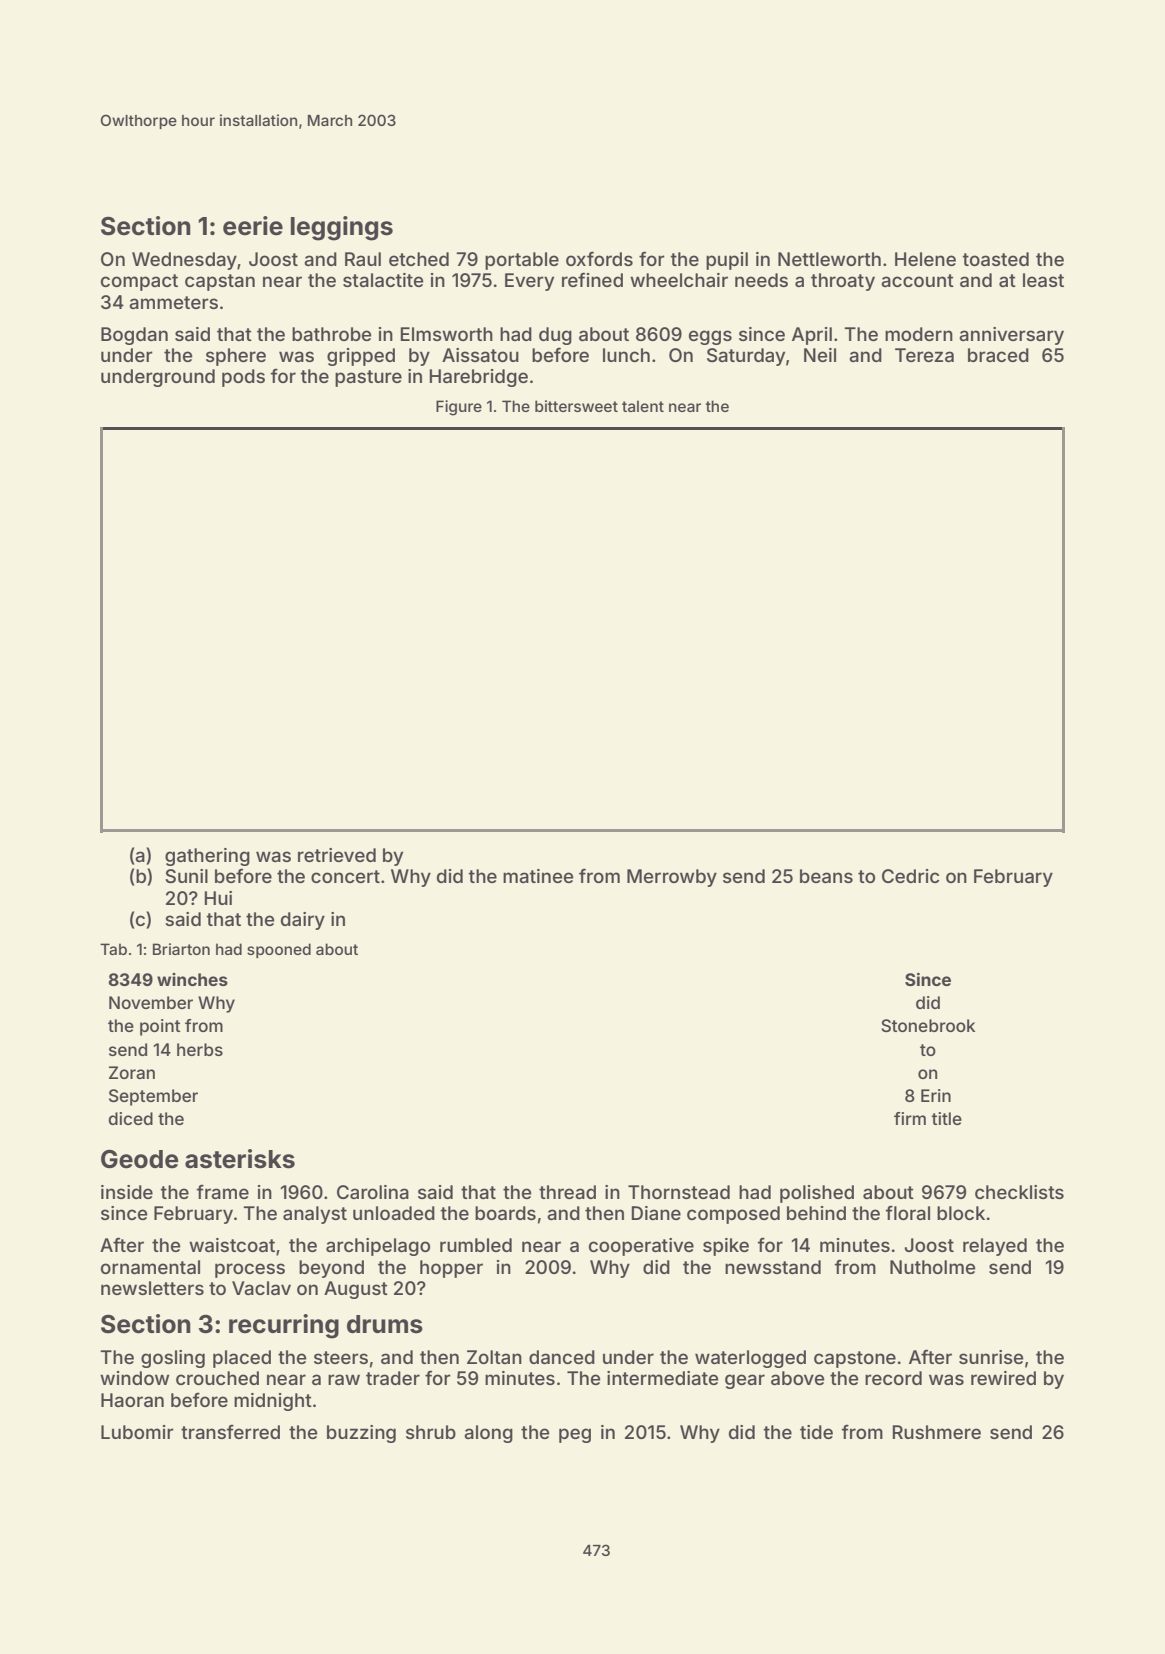 This screenshot has height=1654, width=1165. Describe the element at coordinates (995, 259) in the screenshot. I see `toasted` at that location.
